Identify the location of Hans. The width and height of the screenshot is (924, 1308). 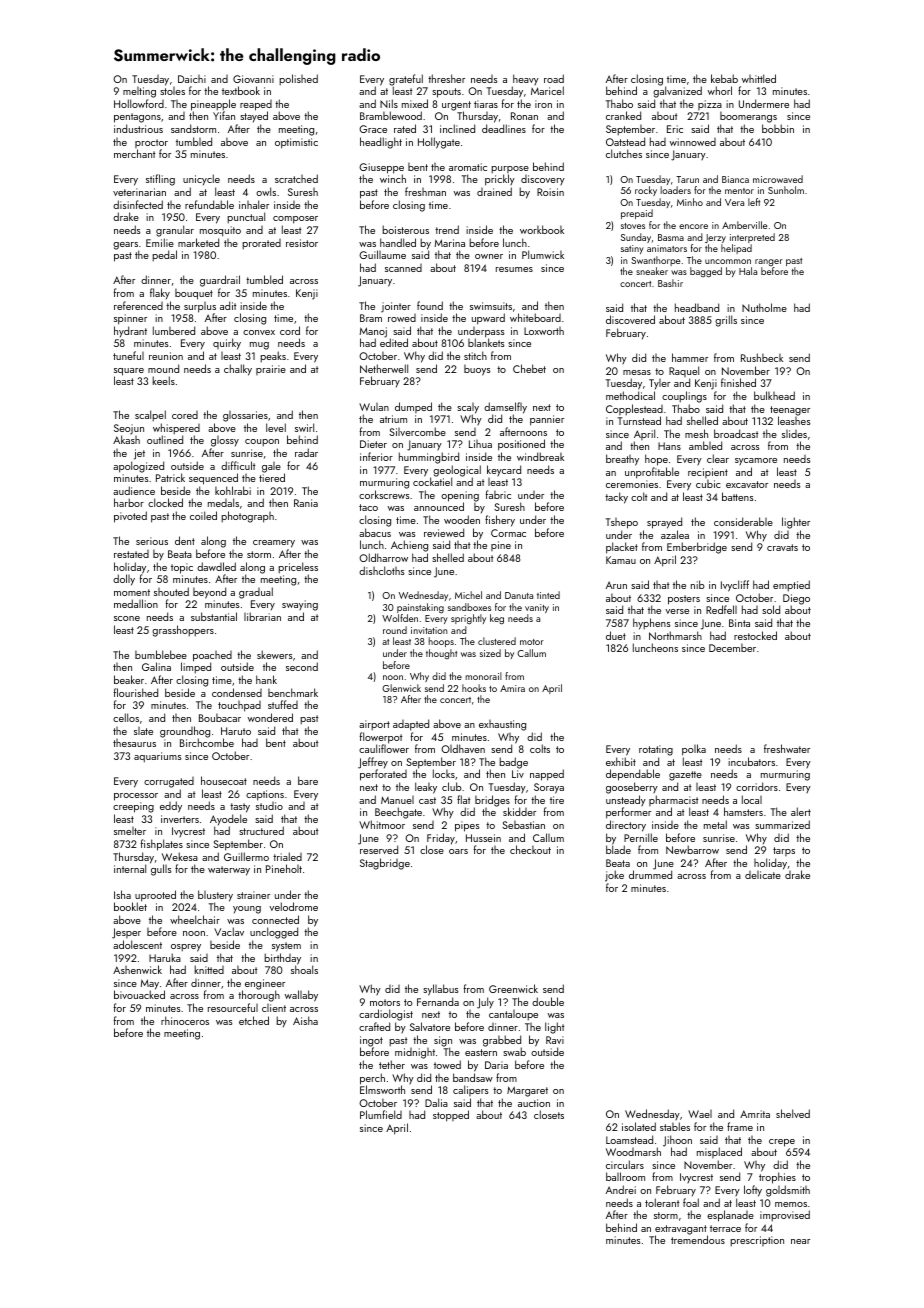
(669, 446).
